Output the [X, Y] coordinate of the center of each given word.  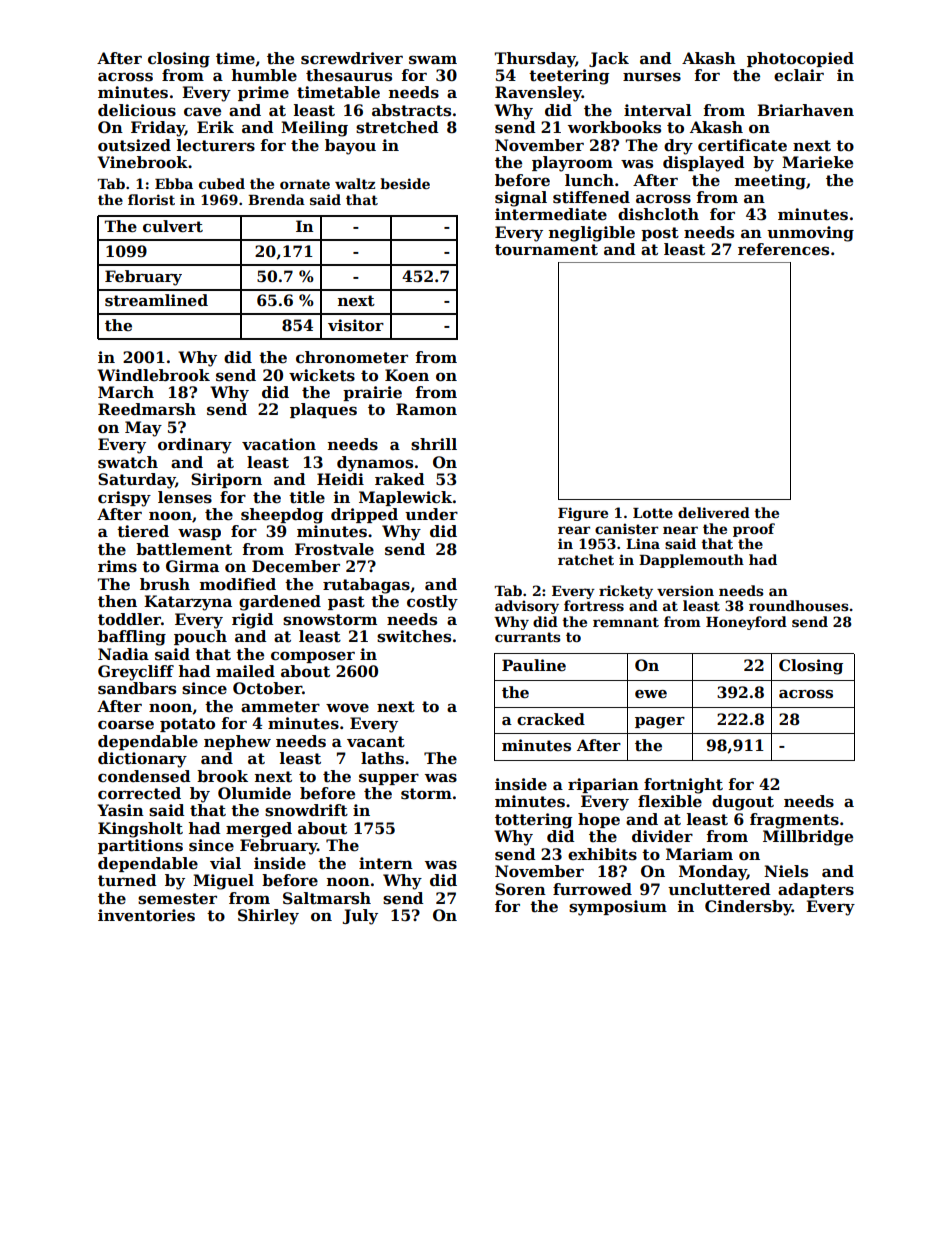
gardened [280, 603]
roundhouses [799, 605]
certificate [742, 145]
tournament [546, 250]
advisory [527, 607]
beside [405, 183]
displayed [704, 164]
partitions [140, 846]
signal [521, 199]
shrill [434, 444]
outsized [134, 145]
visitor [356, 325]
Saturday [136, 481]
